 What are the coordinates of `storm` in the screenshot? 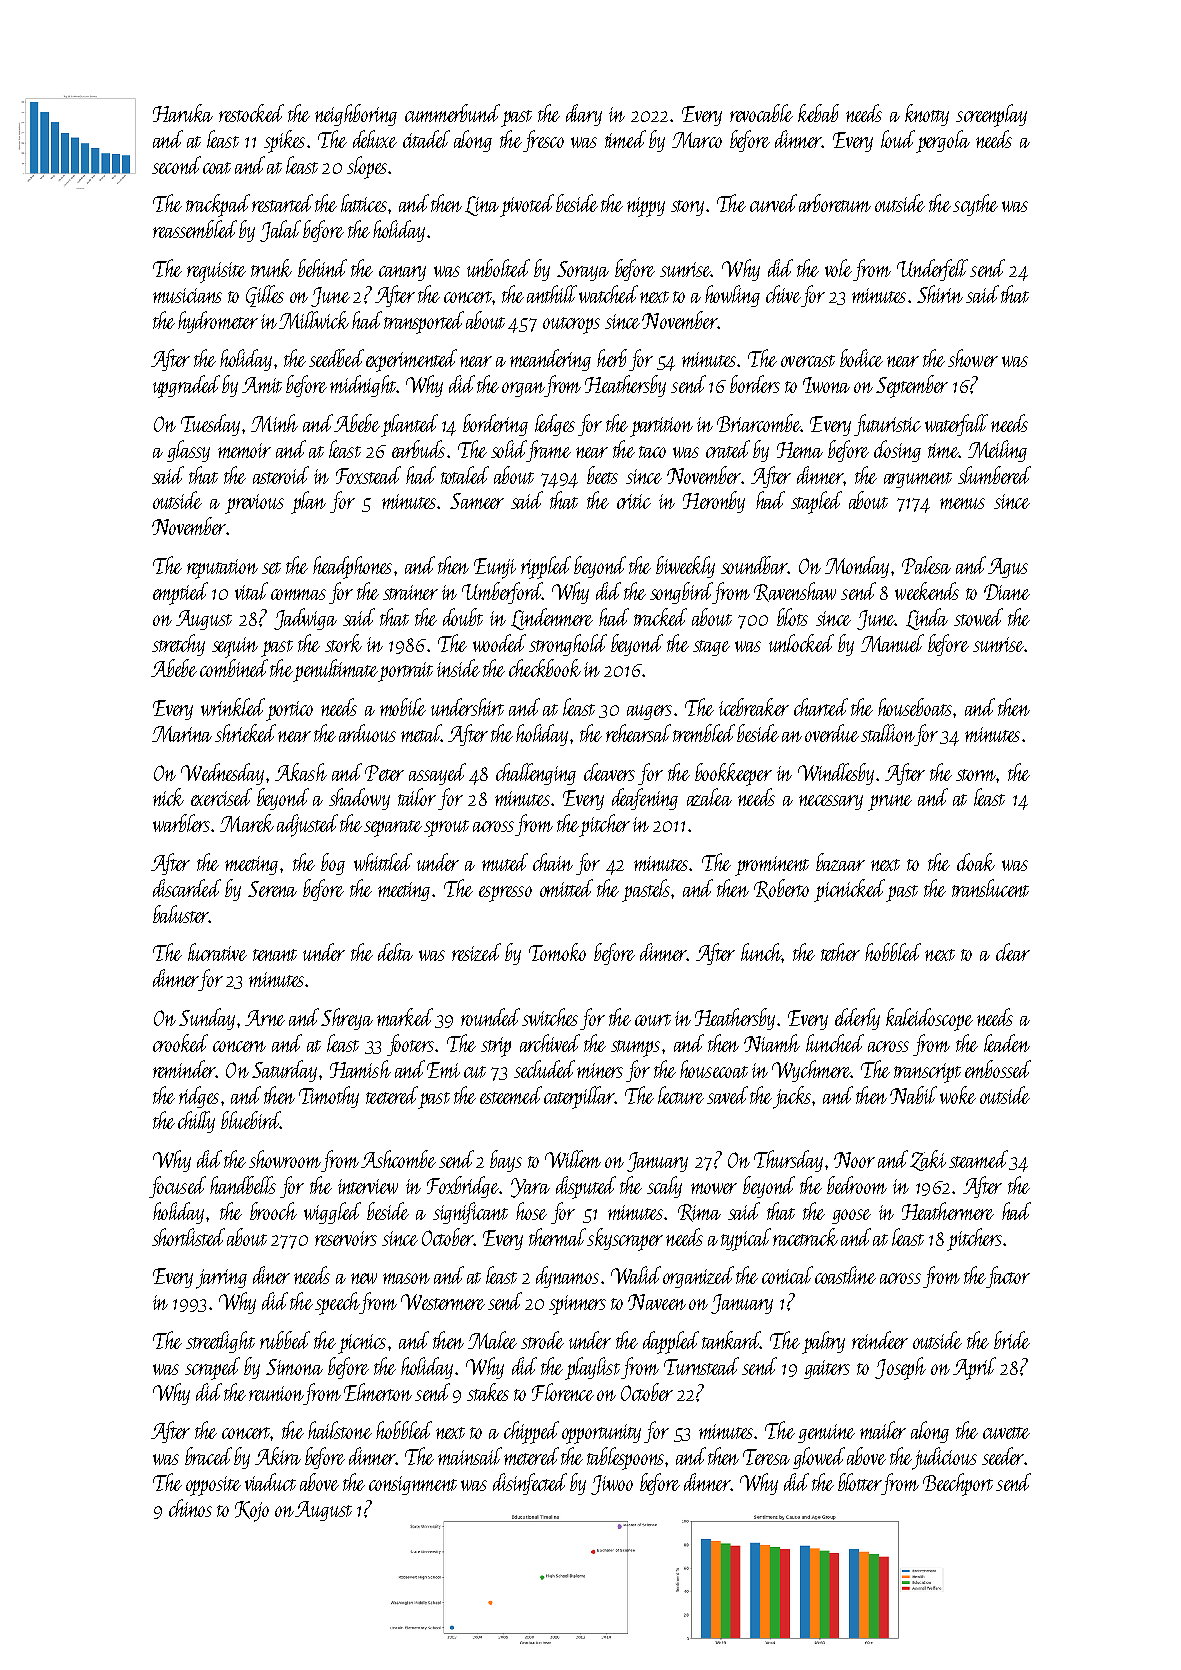 It's located at (976, 775).
